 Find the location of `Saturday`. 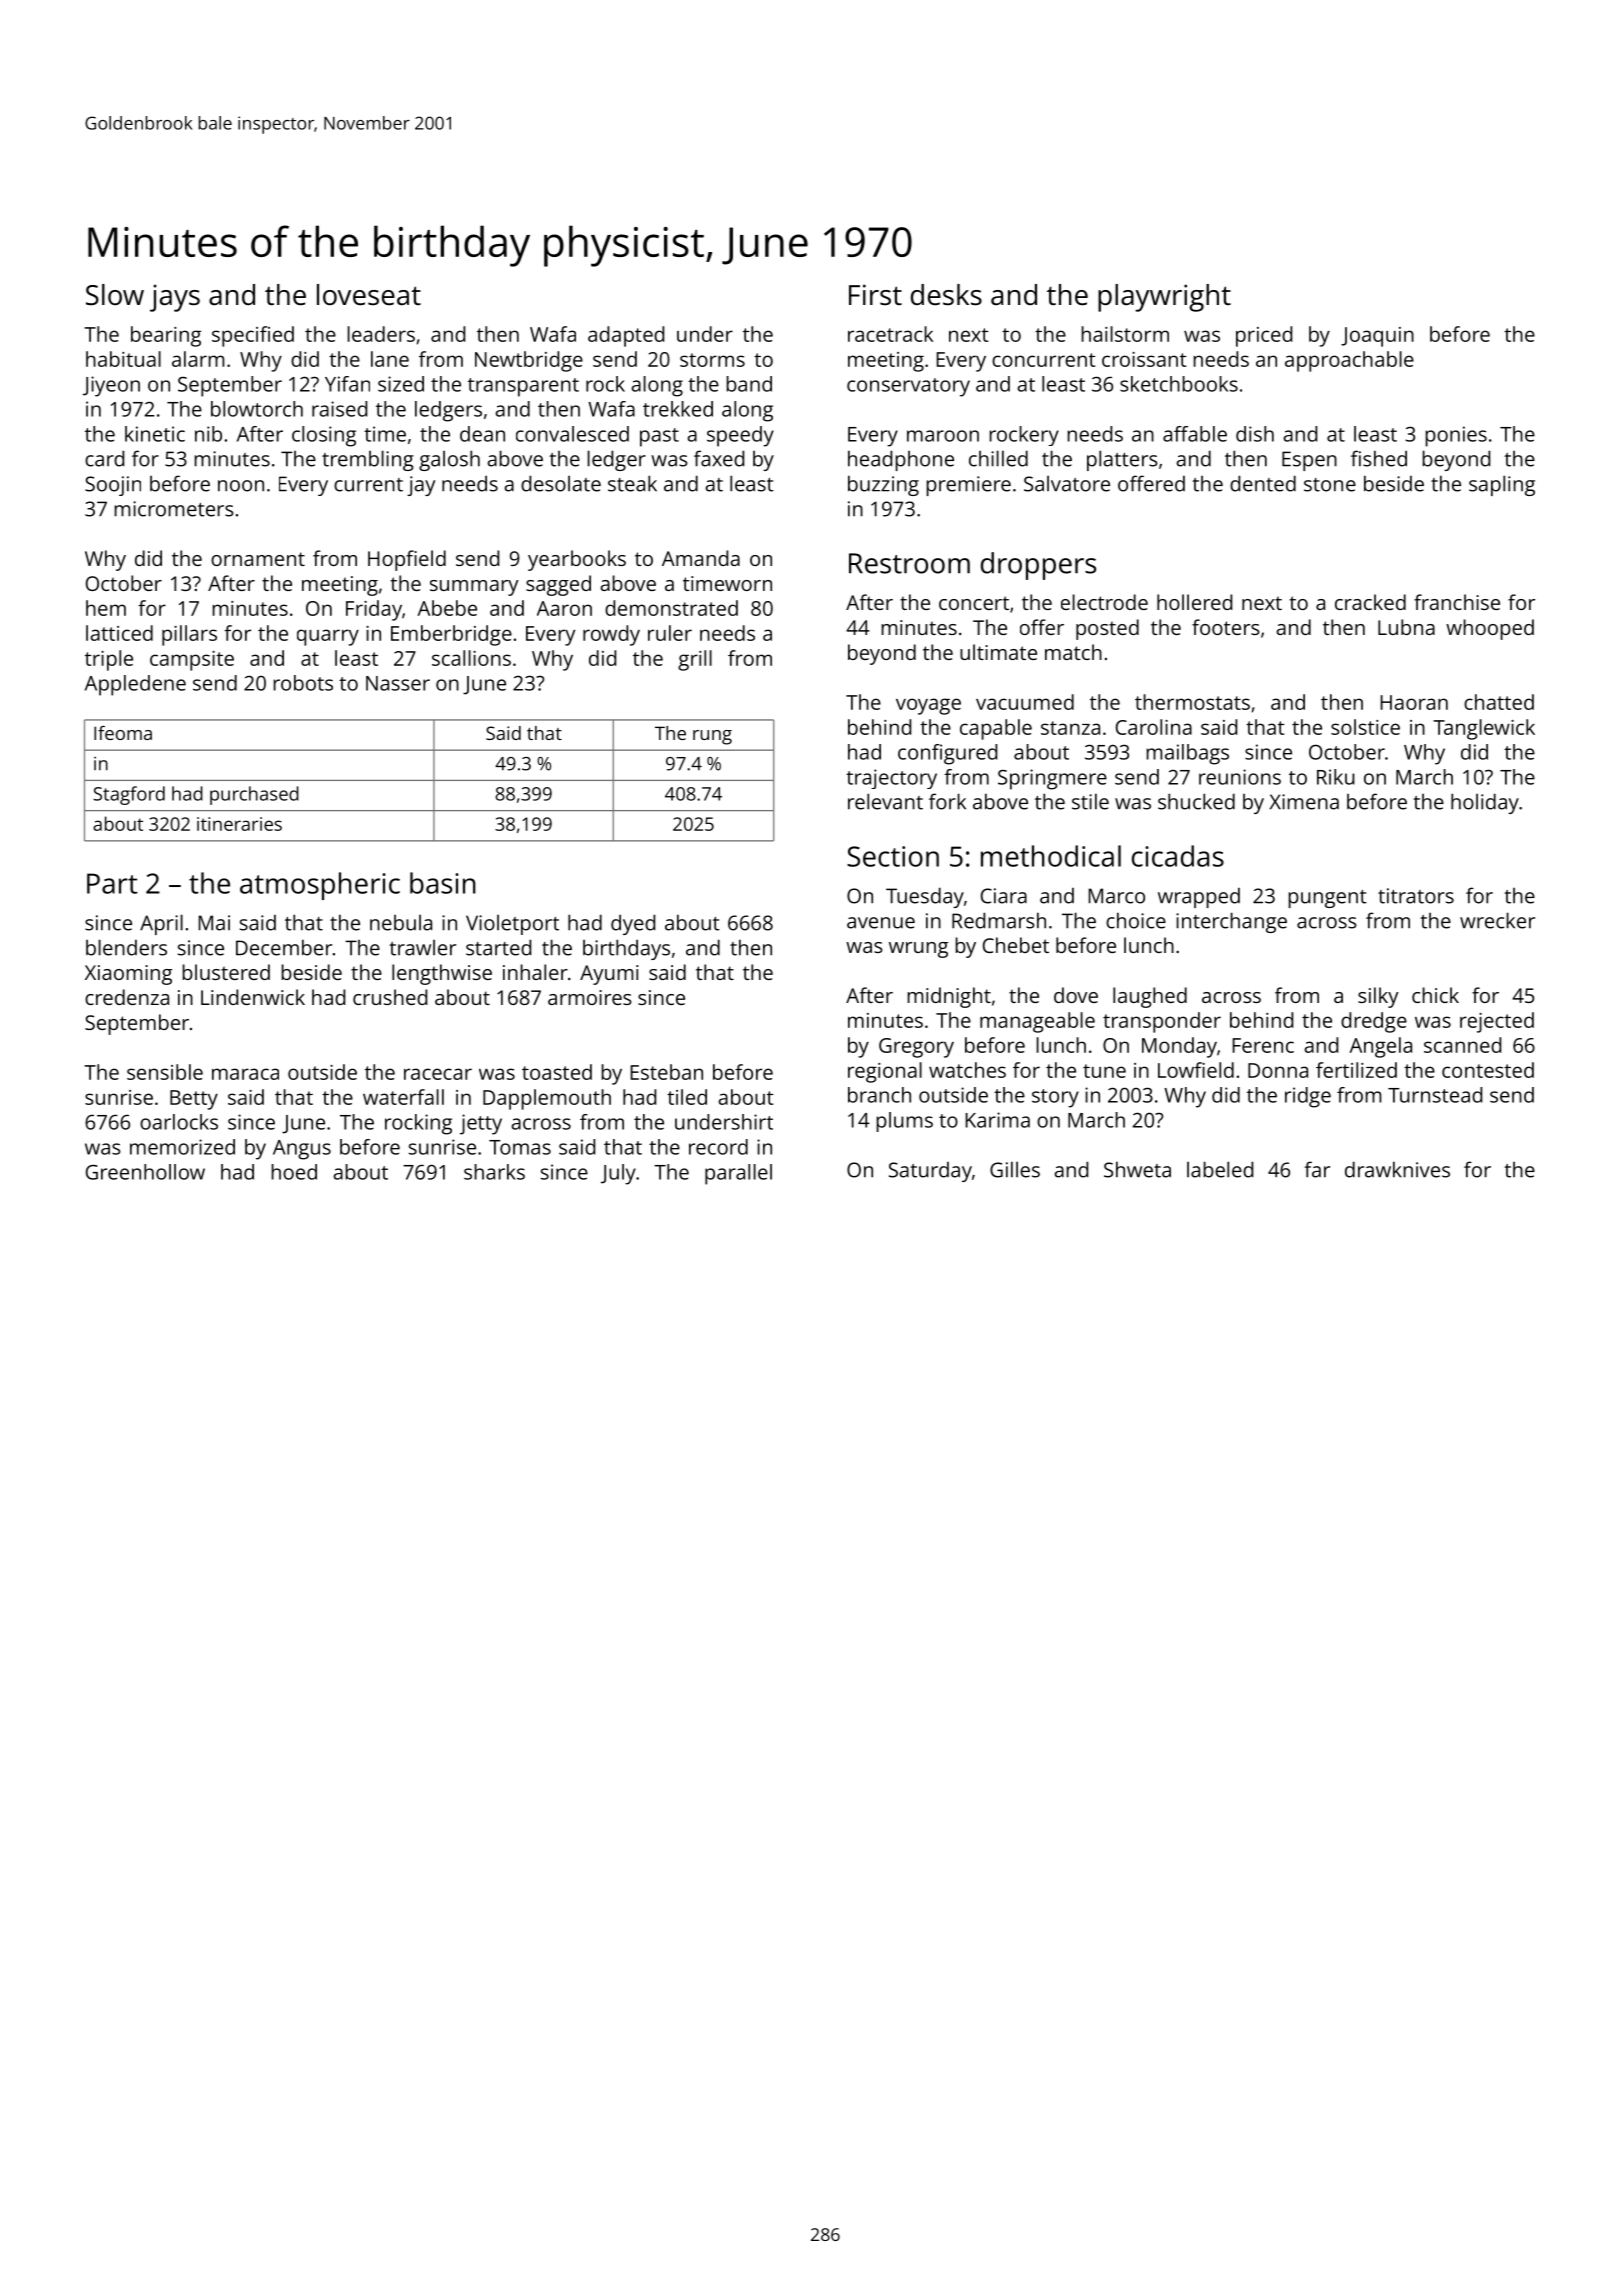

Saturday is located at coordinates (930, 1172).
